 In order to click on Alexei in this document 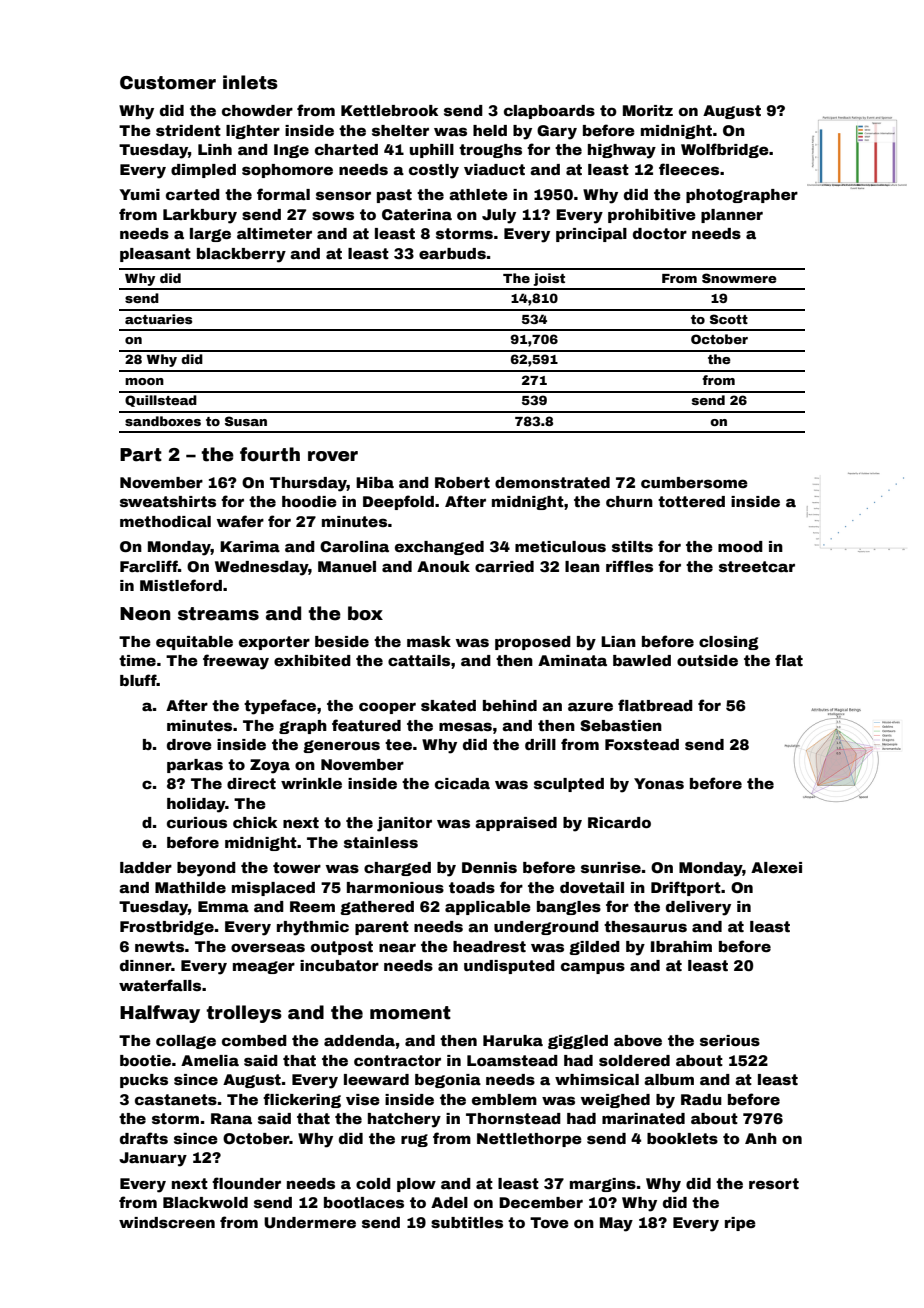, I will do `click(776, 867)`.
